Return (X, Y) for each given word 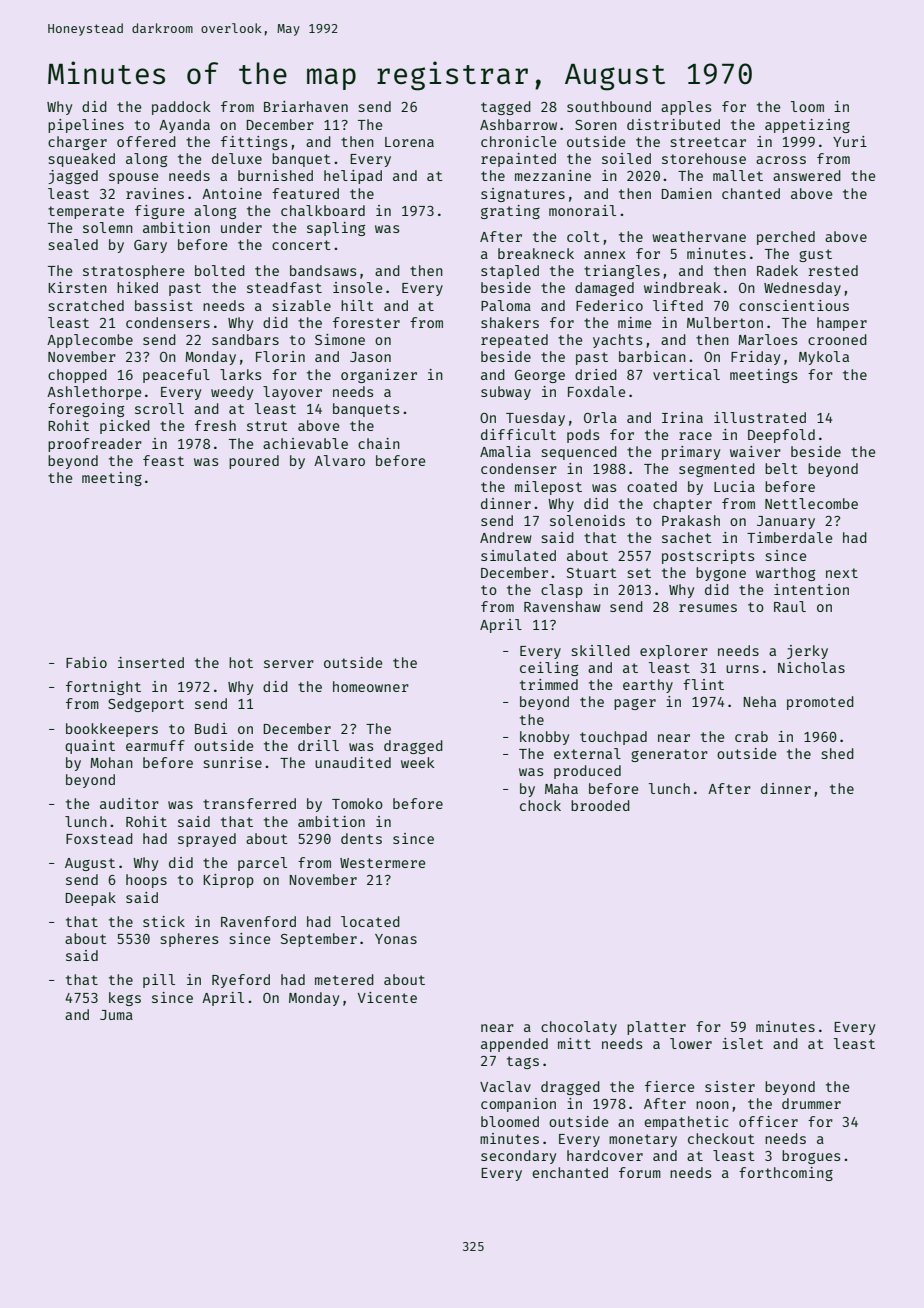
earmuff (155, 745)
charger (77, 143)
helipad (353, 177)
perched (786, 238)
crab (751, 736)
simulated (518, 555)
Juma (116, 1015)
